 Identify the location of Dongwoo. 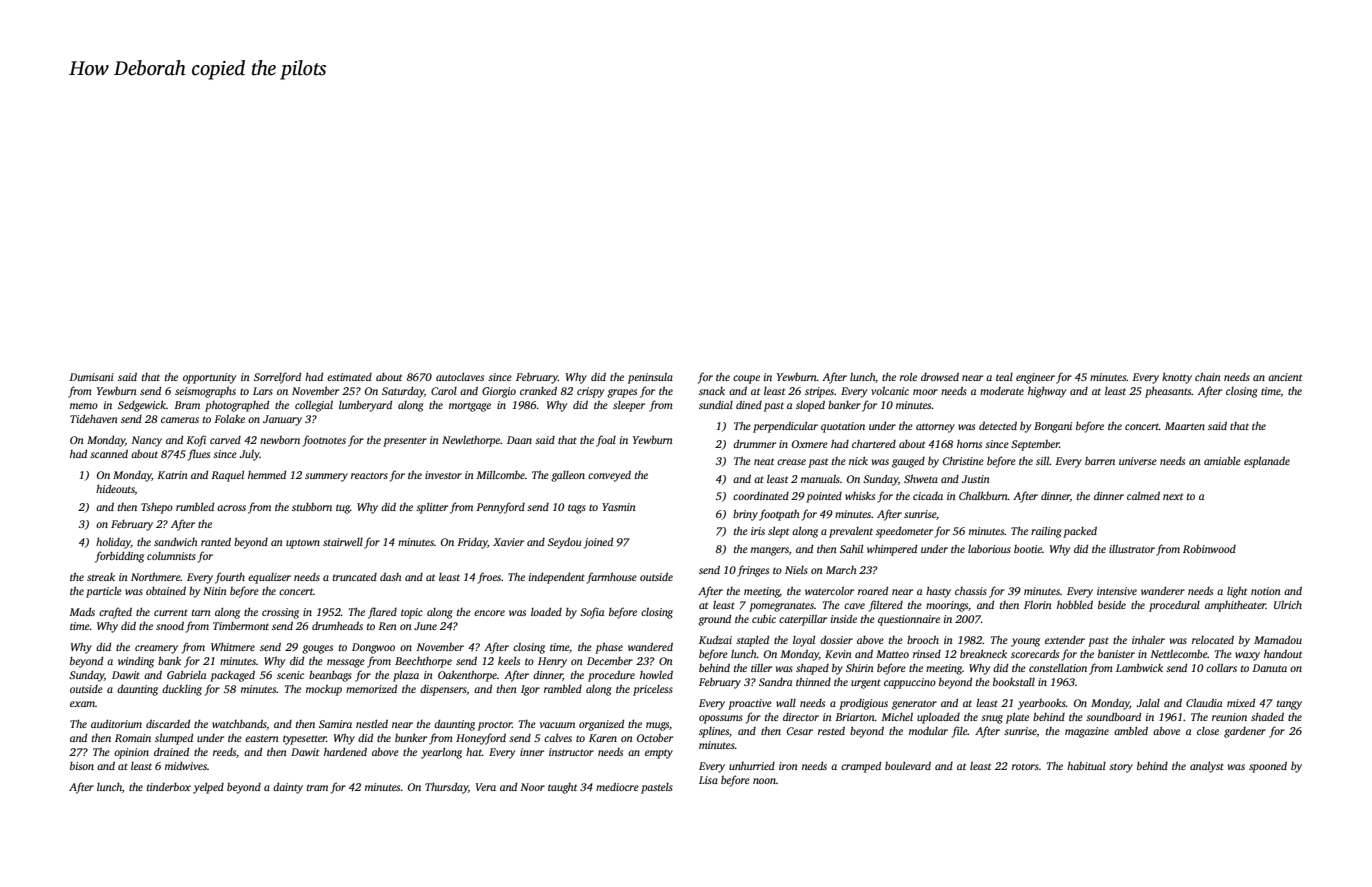
(373, 648).
